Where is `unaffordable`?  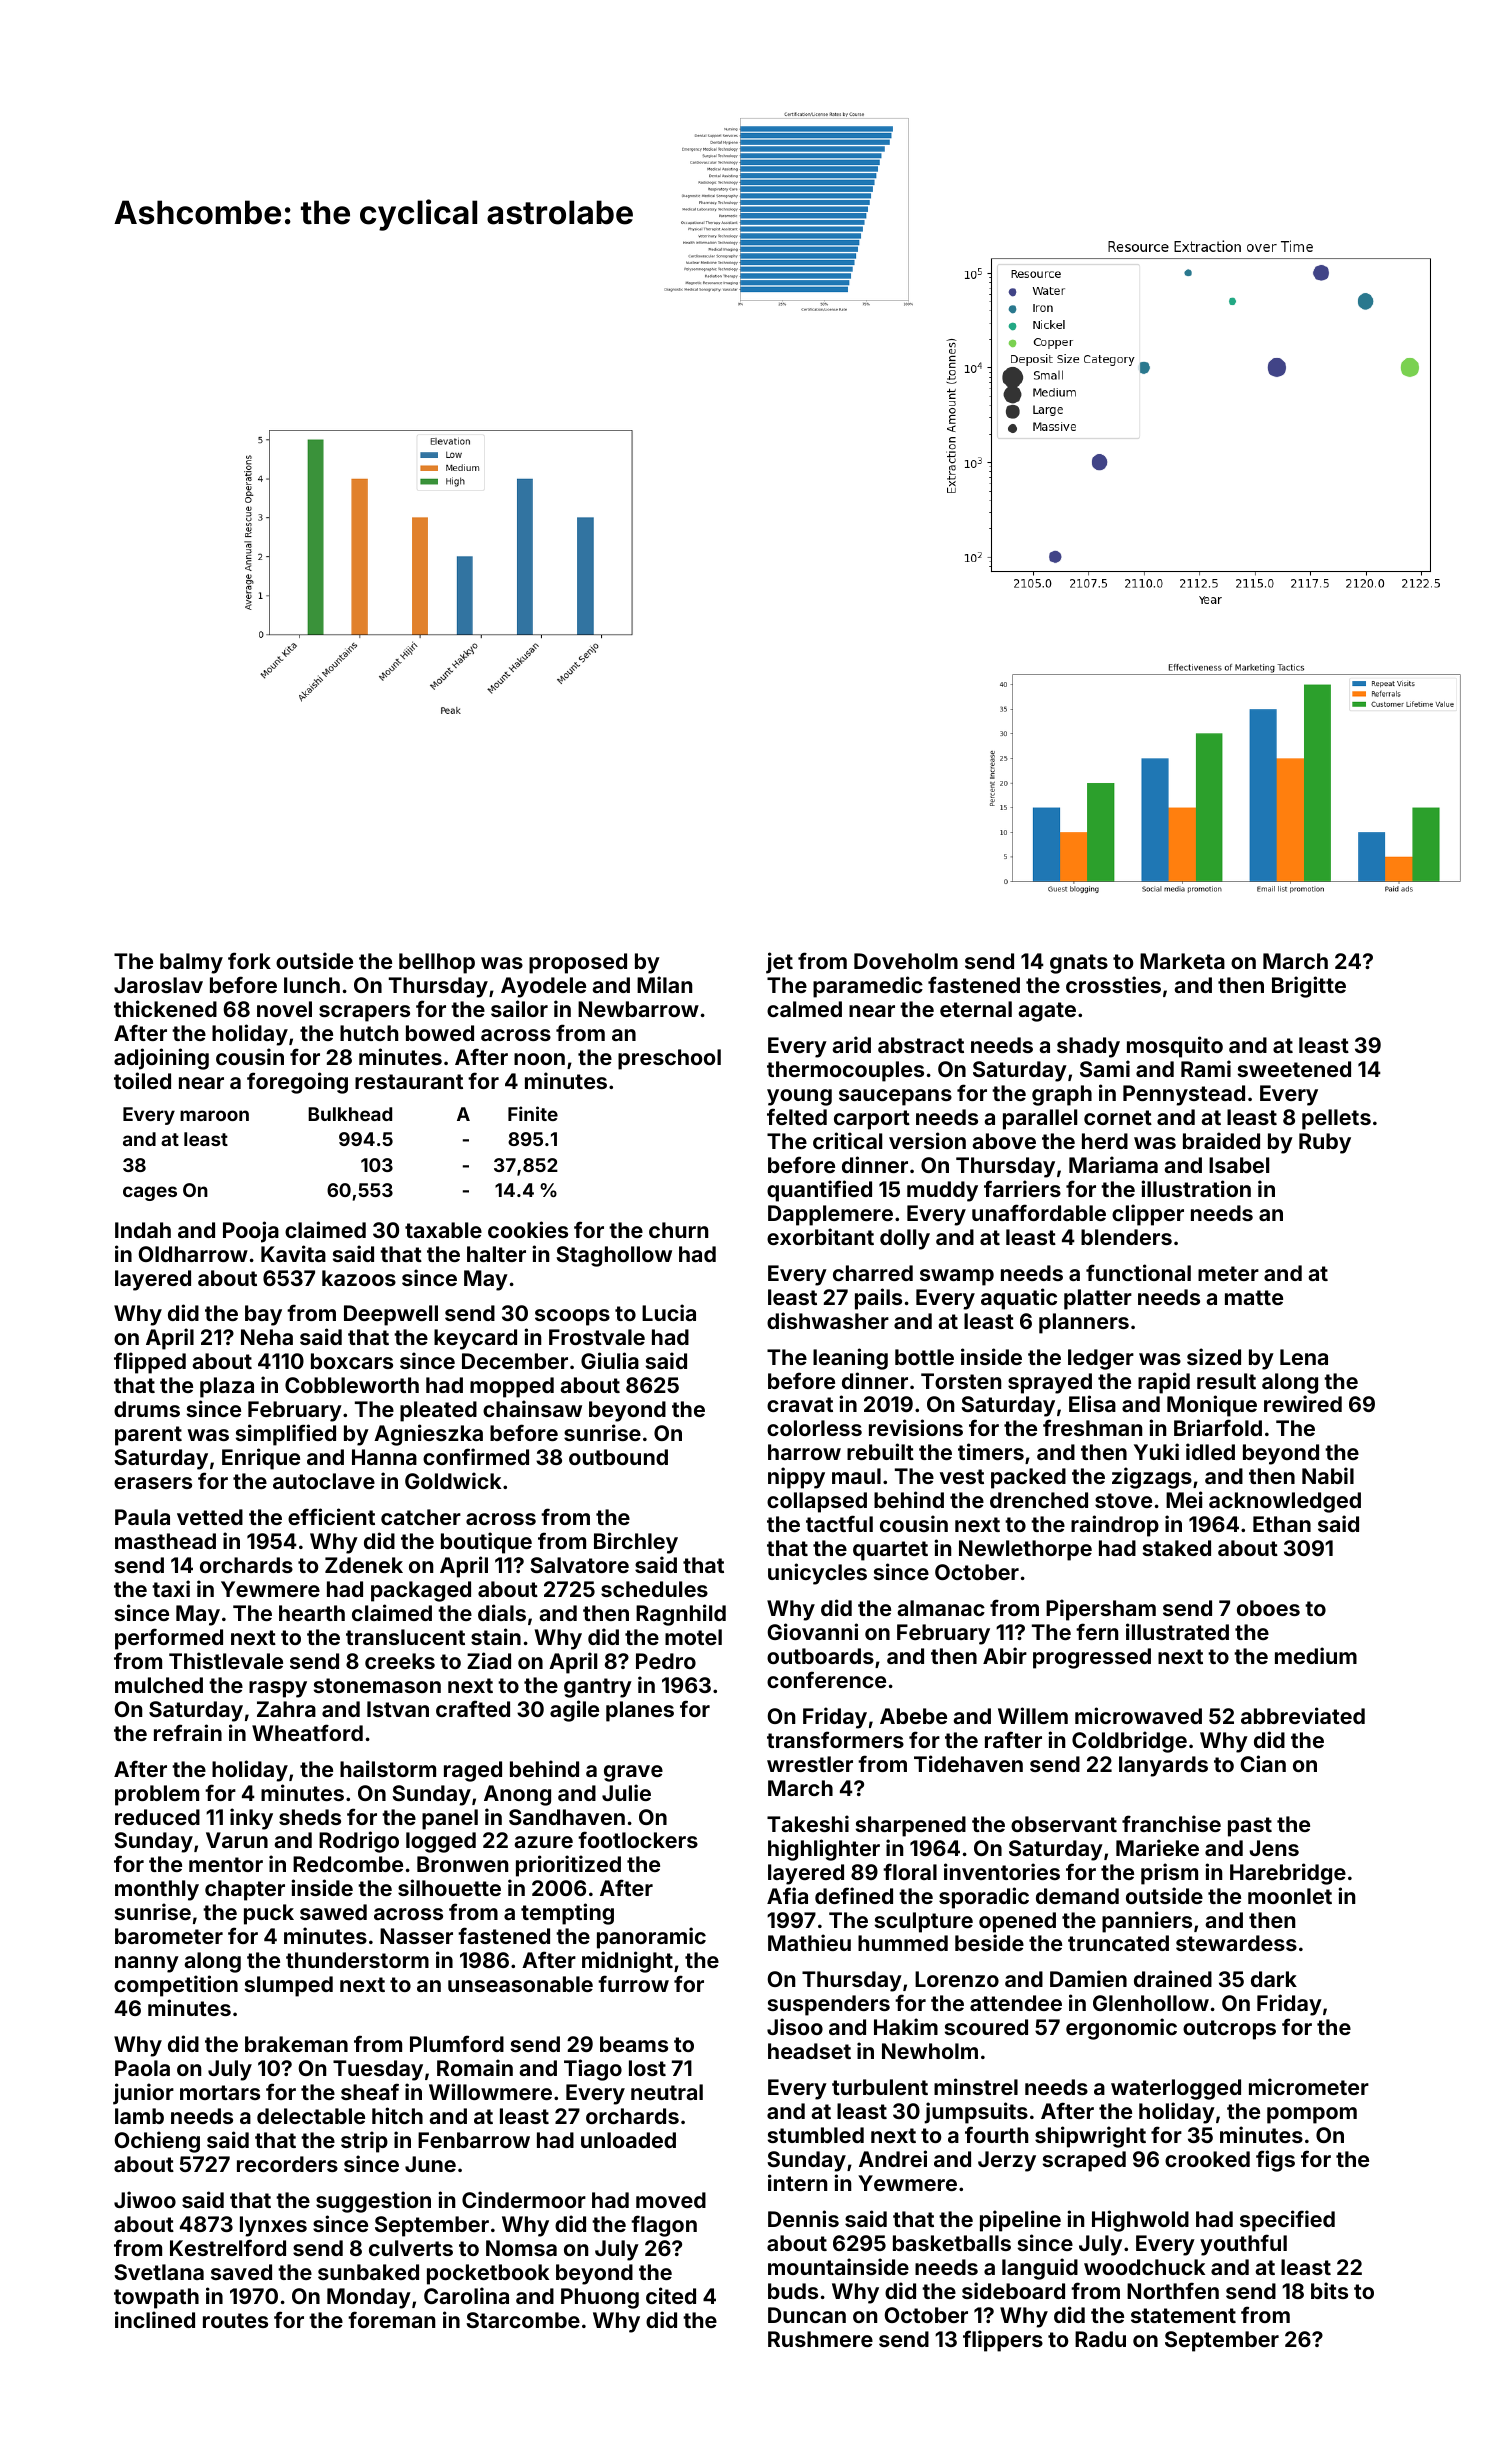
unaffordable is located at coordinates (1039, 1212).
